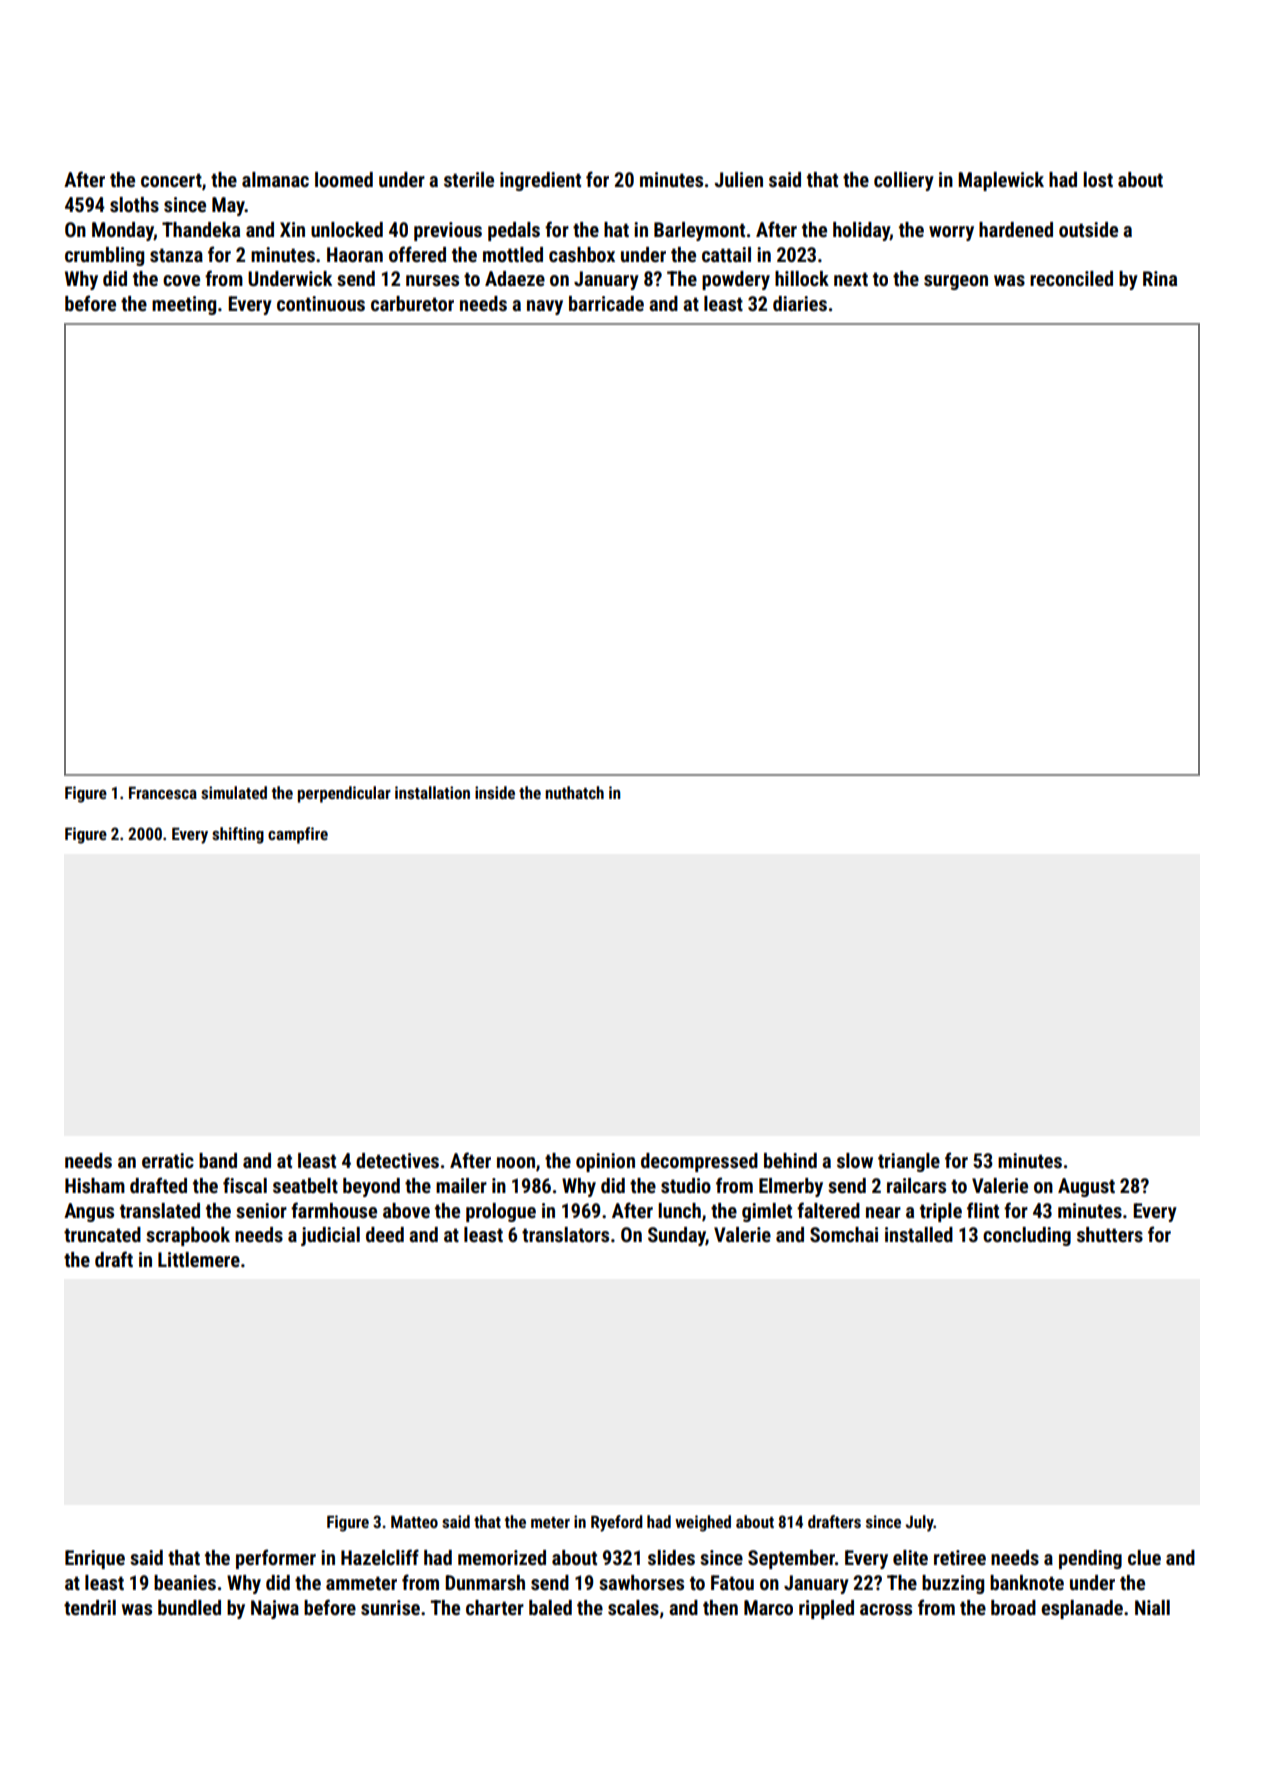  I want to click on campfire, so click(298, 835).
